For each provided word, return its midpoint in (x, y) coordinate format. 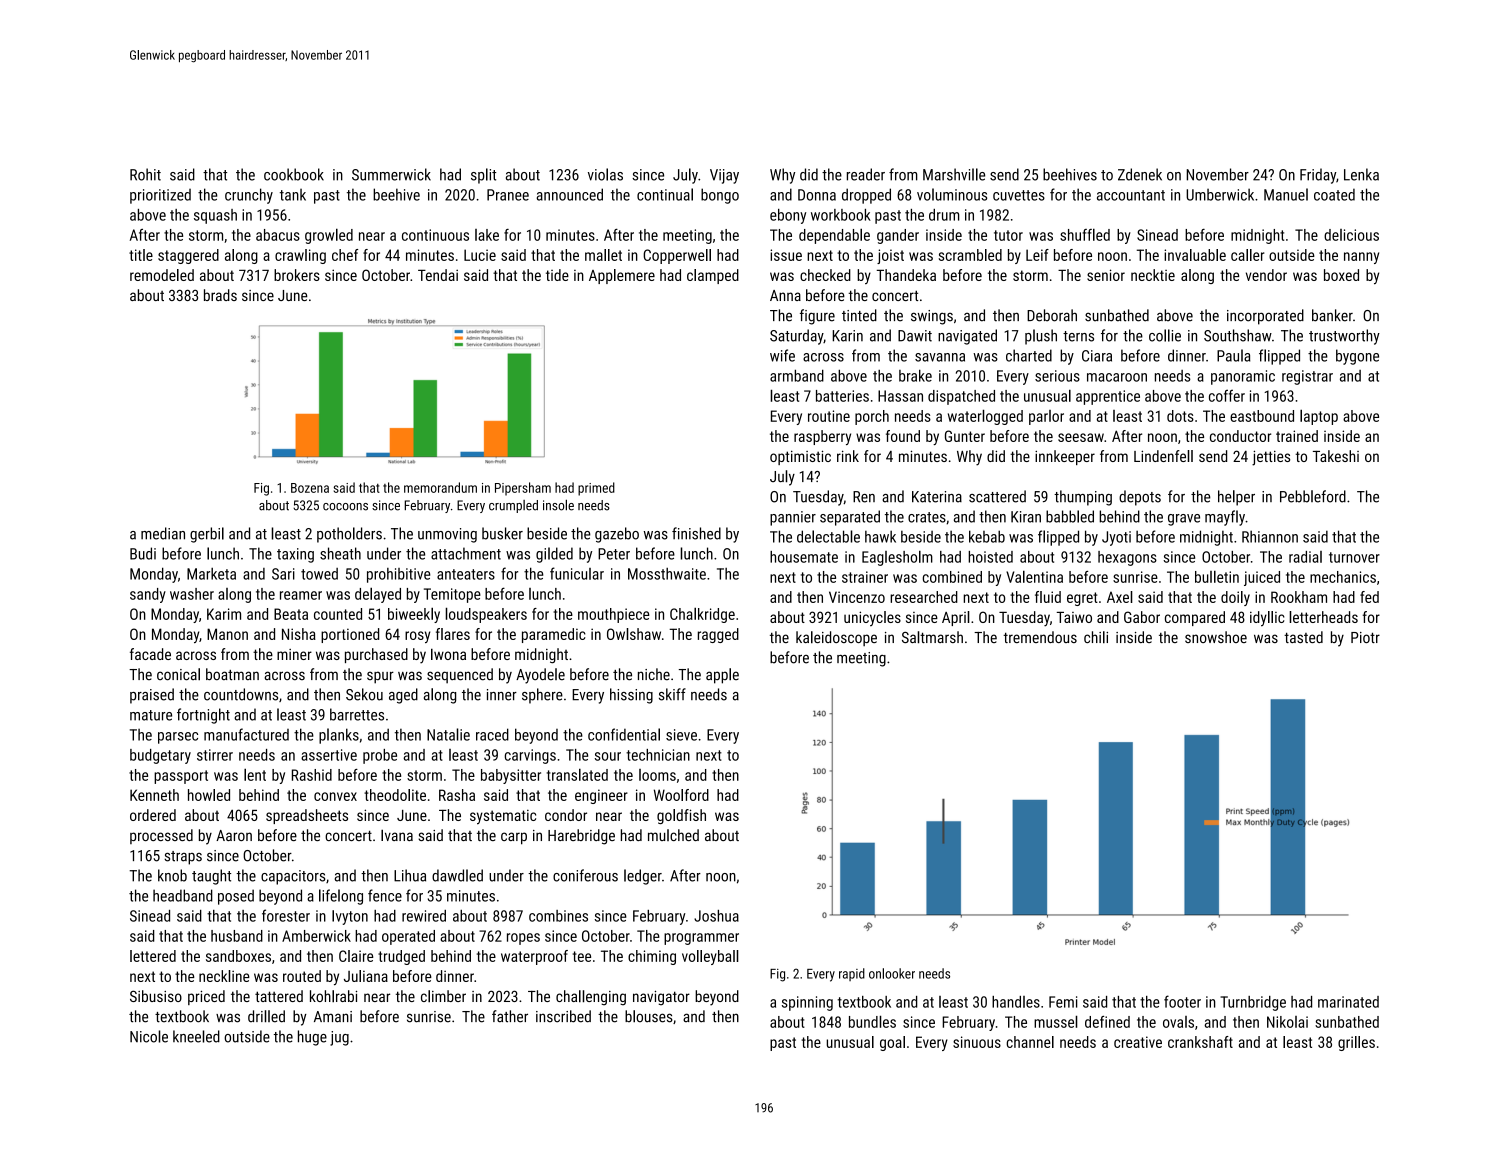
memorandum (440, 487)
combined (952, 577)
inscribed (563, 1016)
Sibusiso (156, 996)
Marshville (954, 174)
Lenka (1361, 174)
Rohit (145, 174)
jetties (1271, 458)
